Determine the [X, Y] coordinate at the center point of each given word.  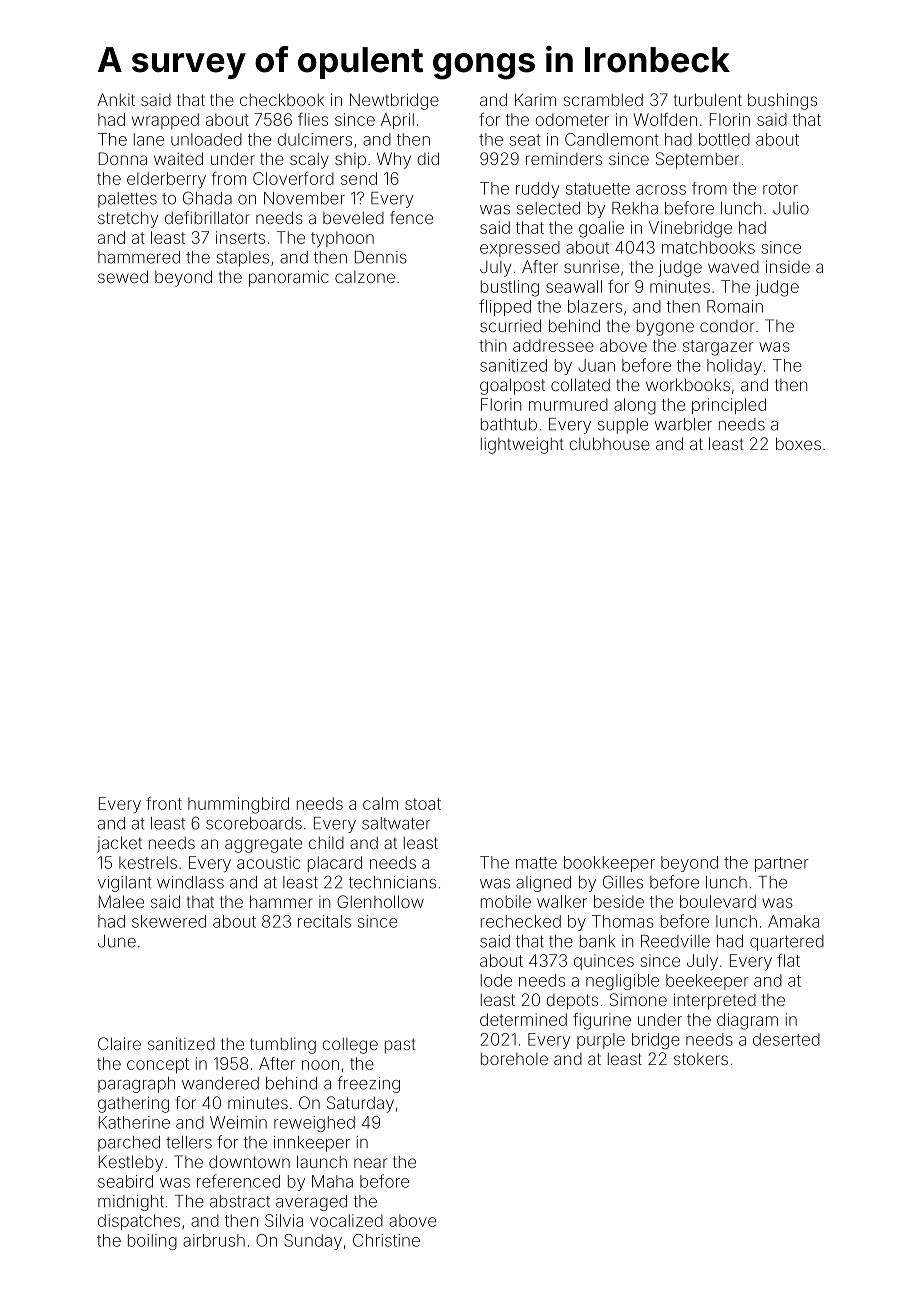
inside [788, 266]
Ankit [116, 99]
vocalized [346, 1220]
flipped [505, 307]
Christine [386, 1240]
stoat [423, 804]
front [164, 803]
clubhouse [610, 443]
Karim [535, 99]
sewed [123, 276]
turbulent [708, 99]
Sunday [313, 1242]
